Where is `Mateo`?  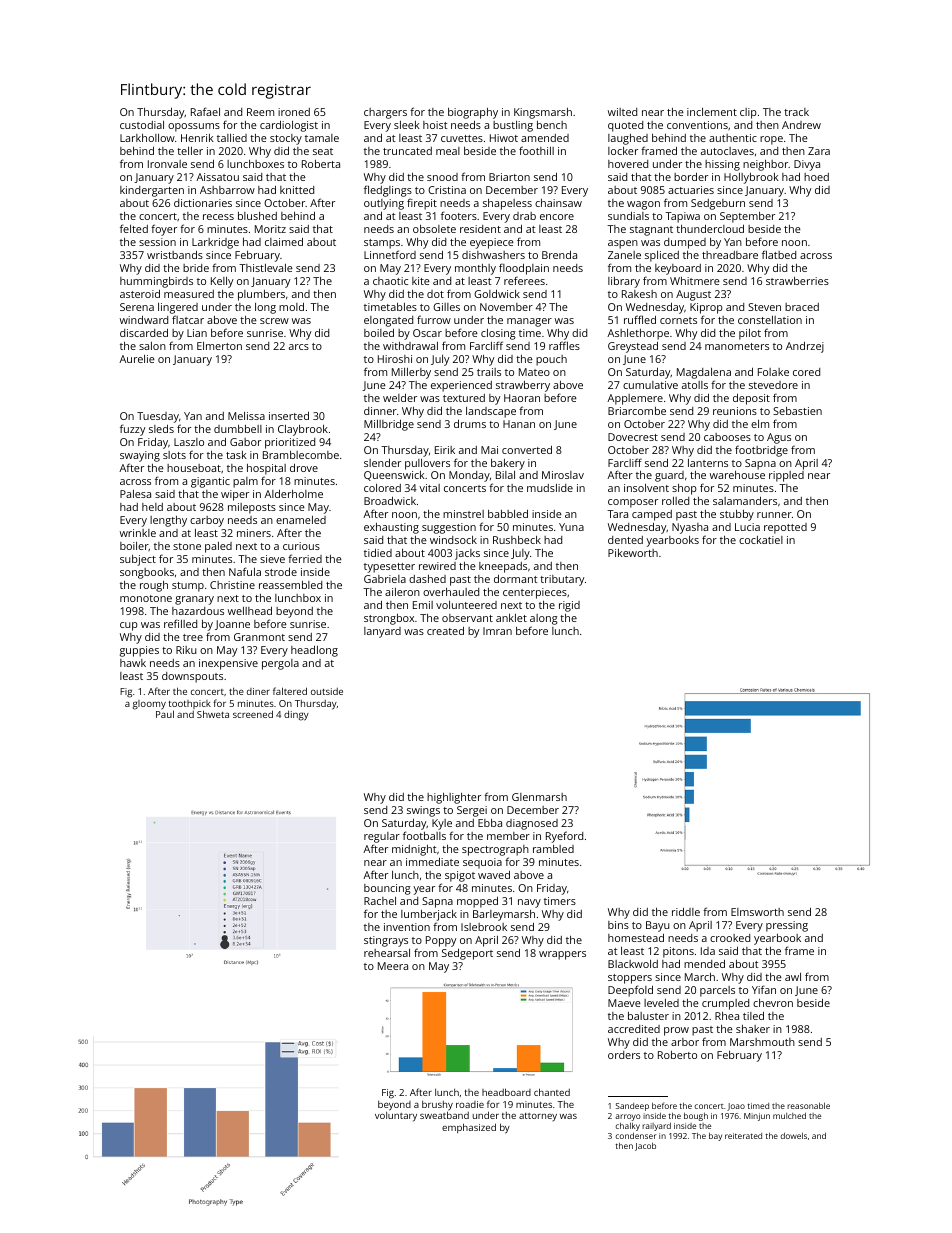
Mateo is located at coordinates (534, 372).
